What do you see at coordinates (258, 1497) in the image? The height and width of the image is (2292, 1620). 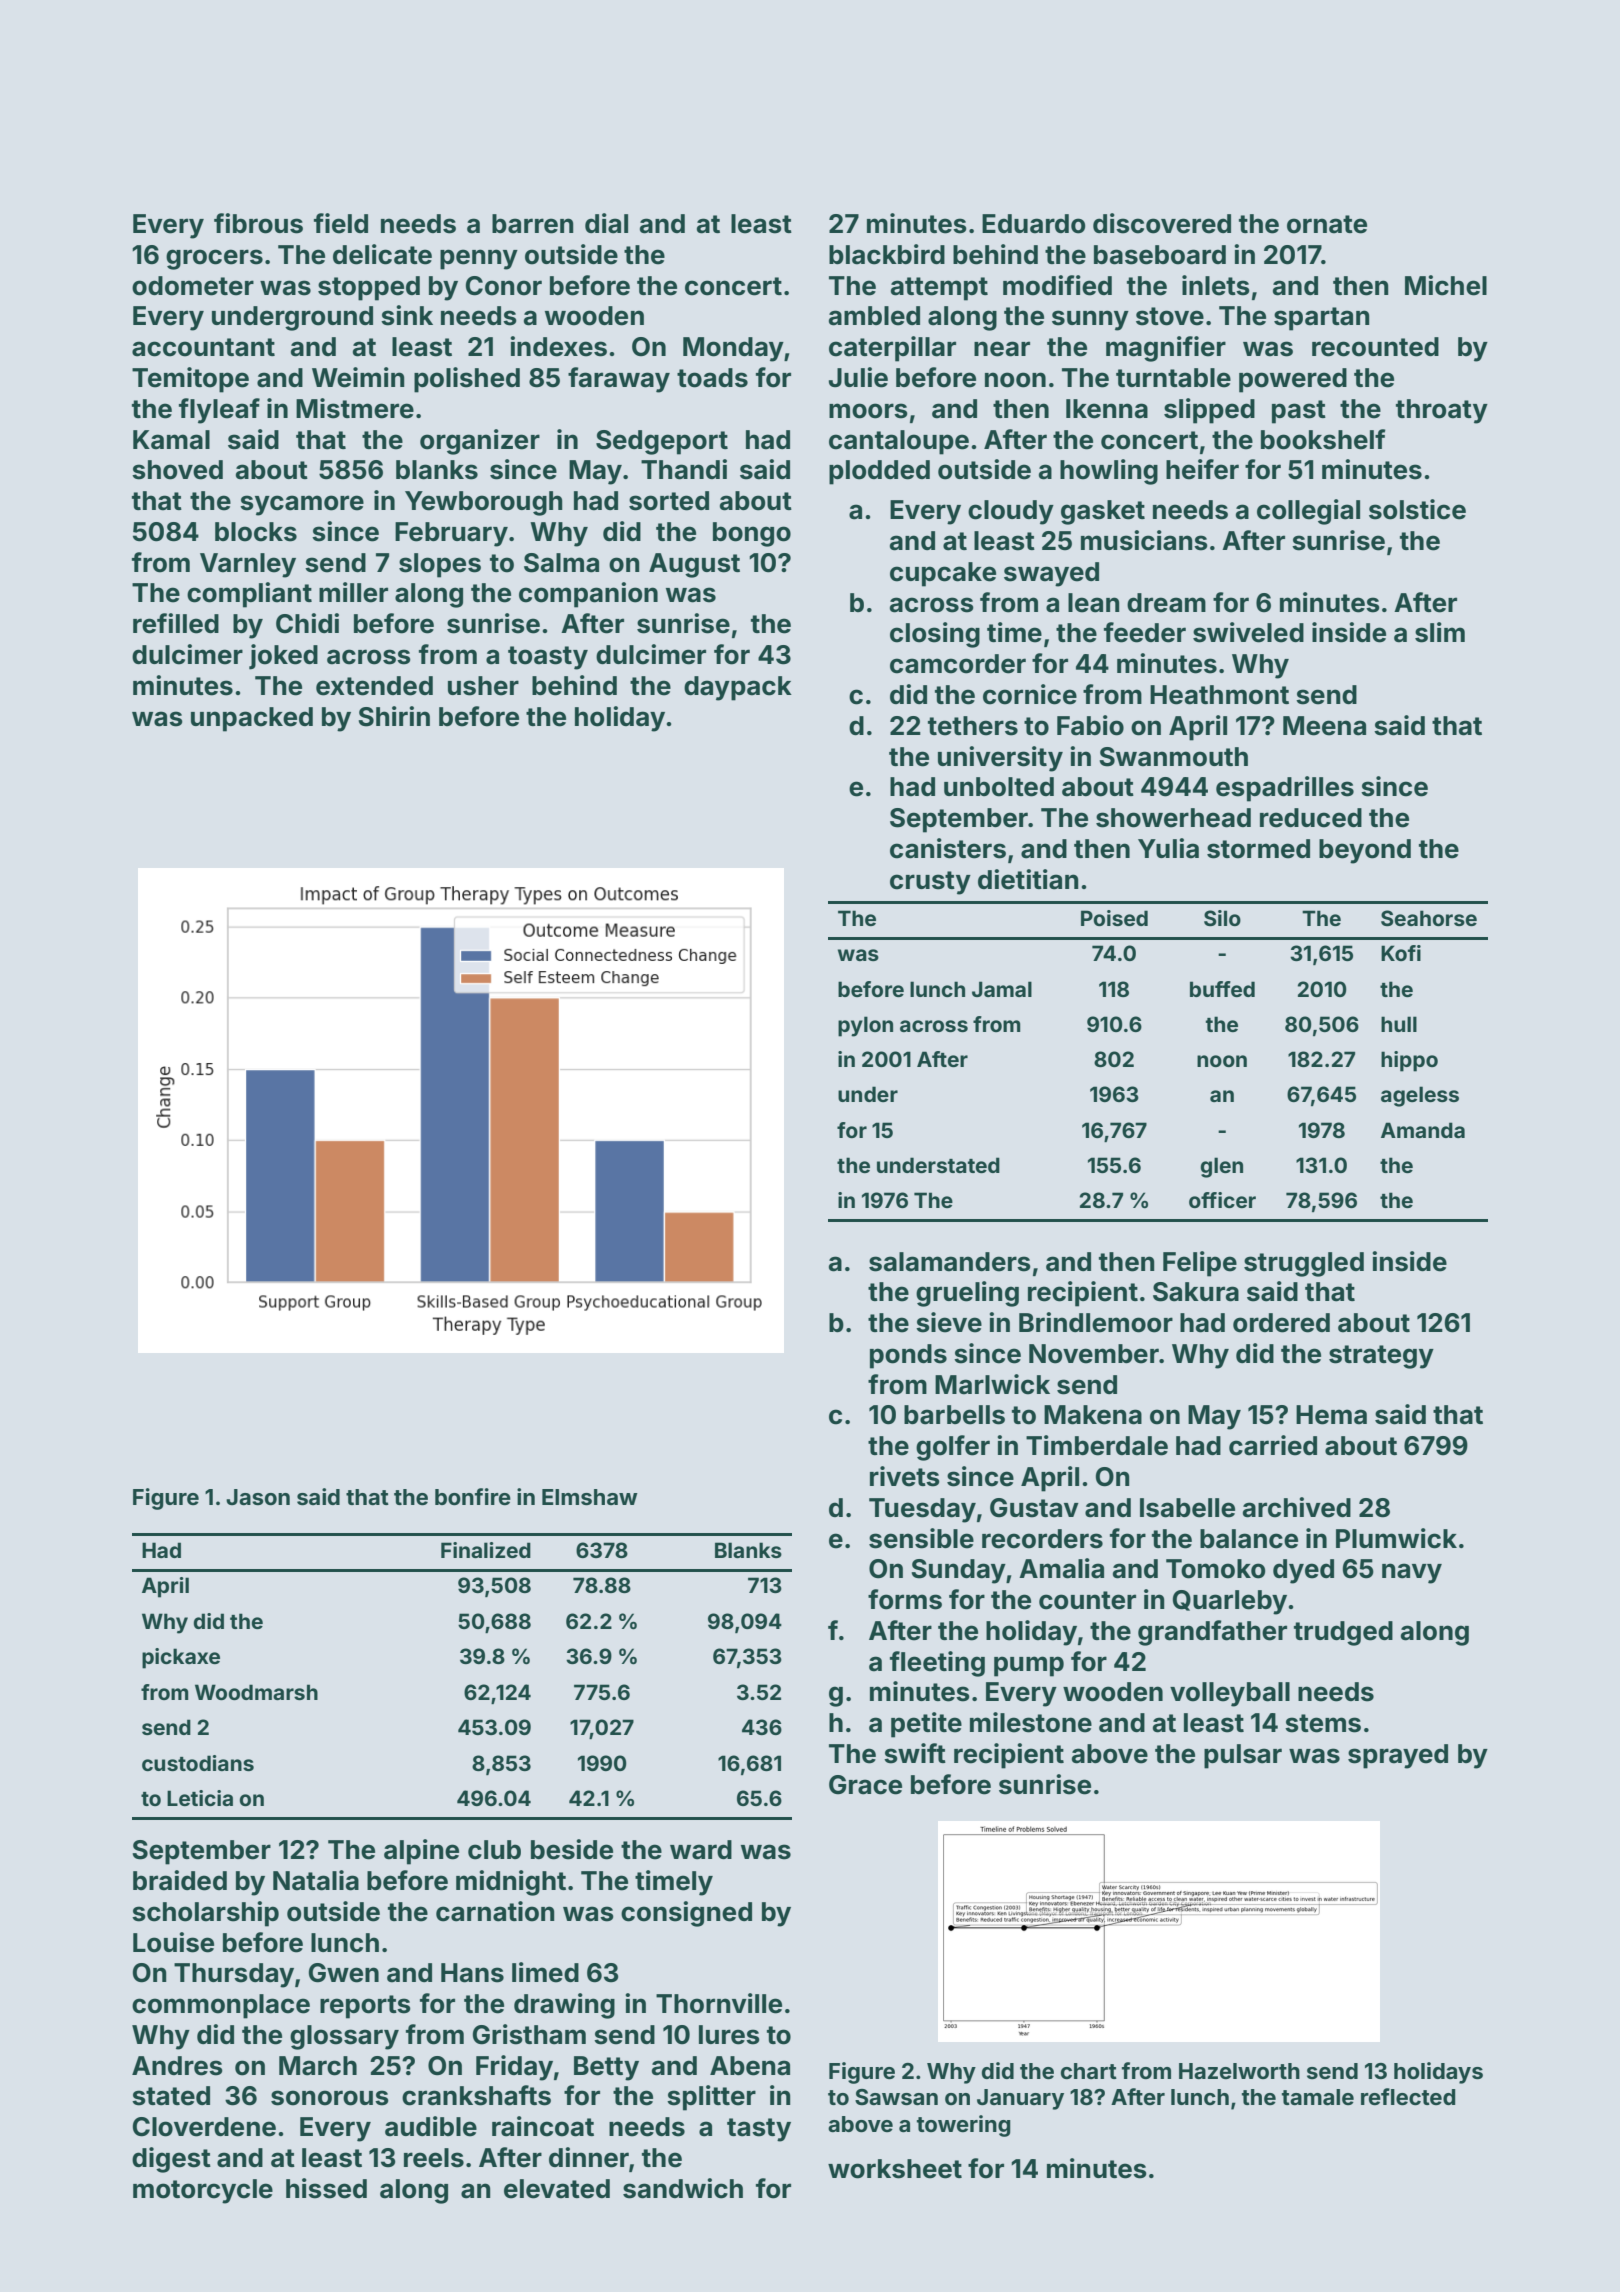 I see `Jason` at bounding box center [258, 1497].
